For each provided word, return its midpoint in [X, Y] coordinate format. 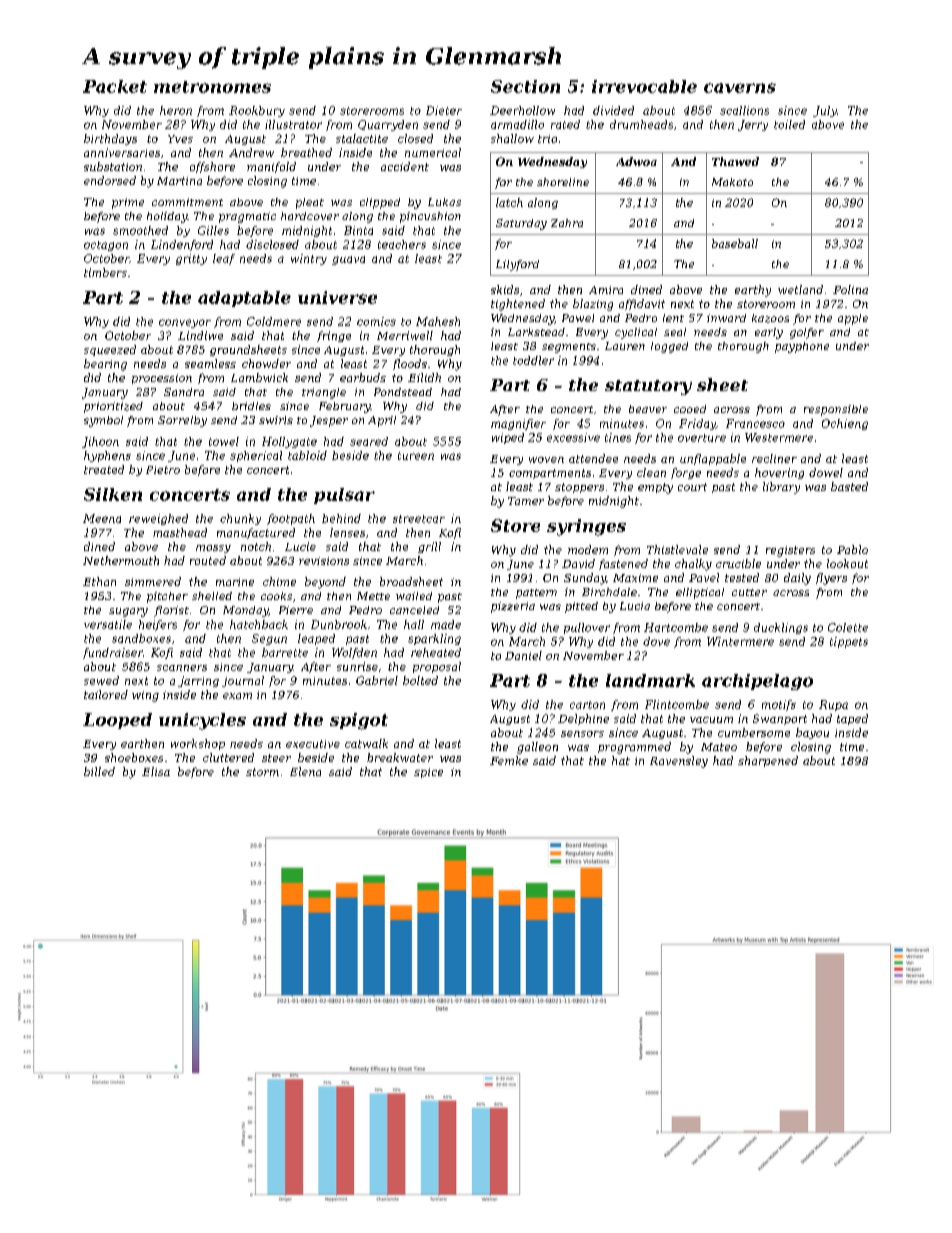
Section [525, 86]
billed [99, 771]
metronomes [212, 87]
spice [428, 773]
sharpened [768, 761]
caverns [740, 88]
